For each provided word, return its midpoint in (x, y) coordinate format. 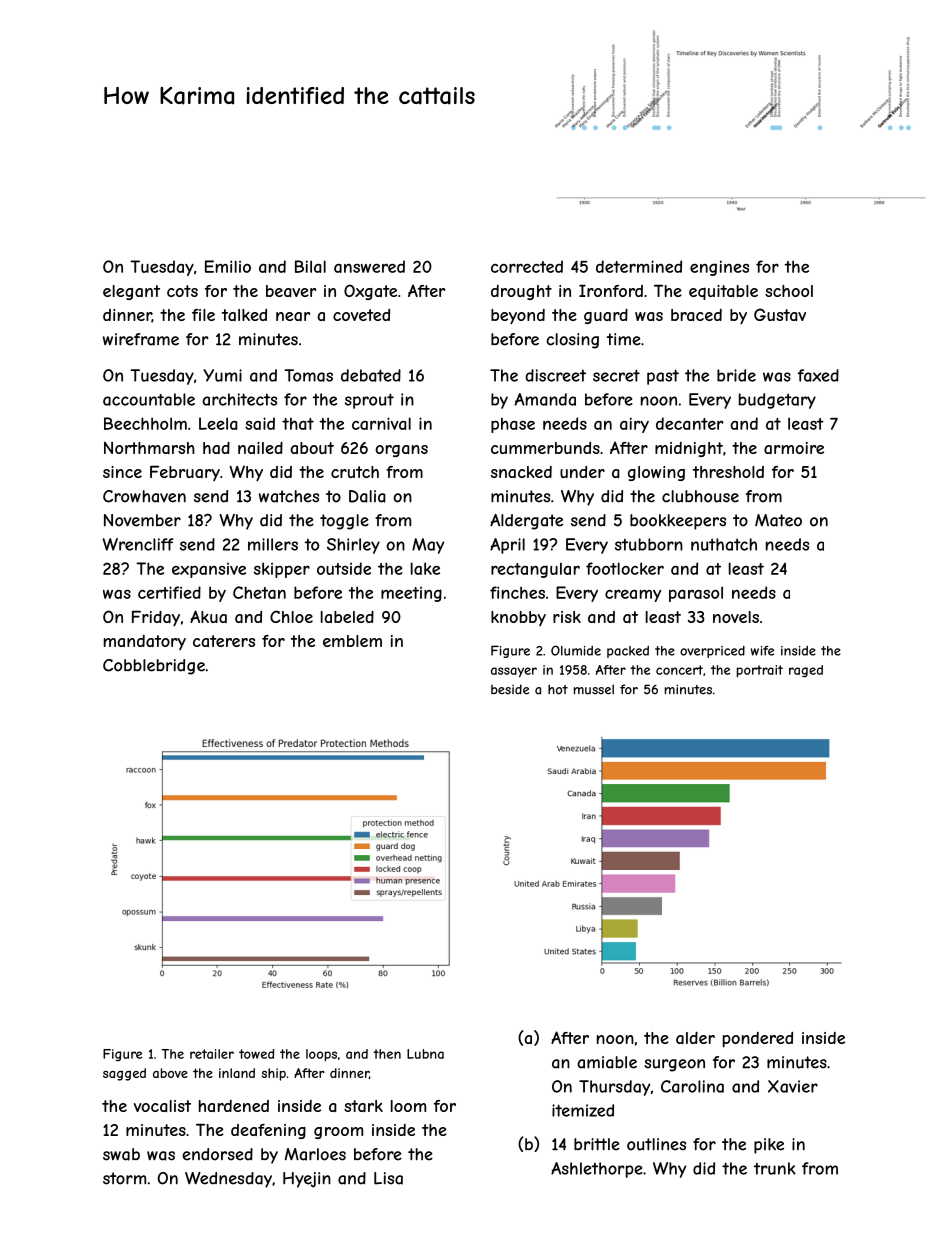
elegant (131, 292)
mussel (594, 689)
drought (521, 292)
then (387, 1054)
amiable (607, 1062)
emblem (352, 641)
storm (124, 1178)
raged (806, 671)
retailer (212, 1054)
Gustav (780, 314)
